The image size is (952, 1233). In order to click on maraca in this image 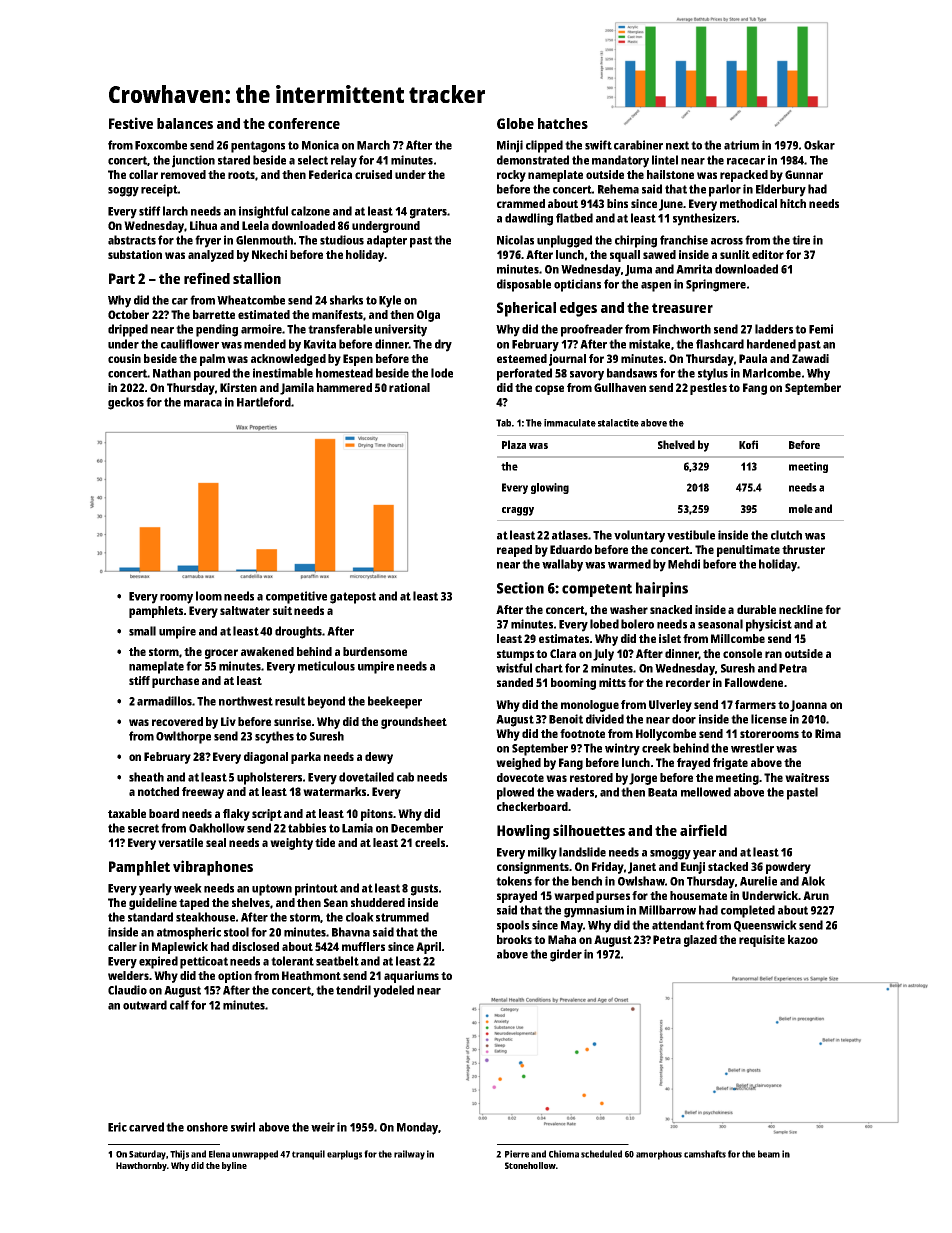, I will do `click(203, 403)`.
